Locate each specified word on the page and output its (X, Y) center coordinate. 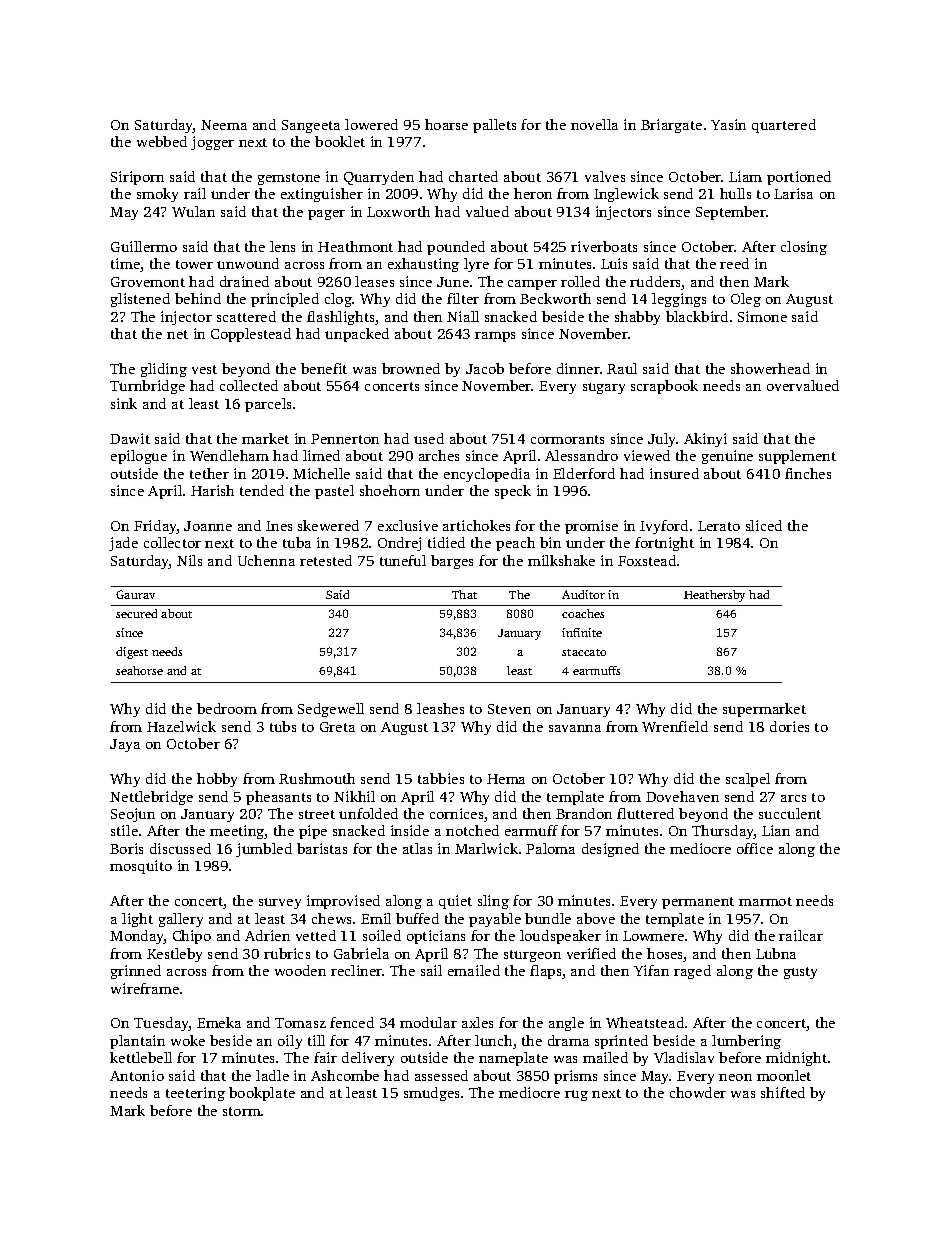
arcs (793, 798)
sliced (764, 525)
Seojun (133, 815)
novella (594, 124)
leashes (440, 708)
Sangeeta (311, 126)
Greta (337, 727)
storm (242, 1111)
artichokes (476, 525)
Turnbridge (147, 387)
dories (789, 726)
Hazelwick (181, 726)
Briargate (671, 126)
